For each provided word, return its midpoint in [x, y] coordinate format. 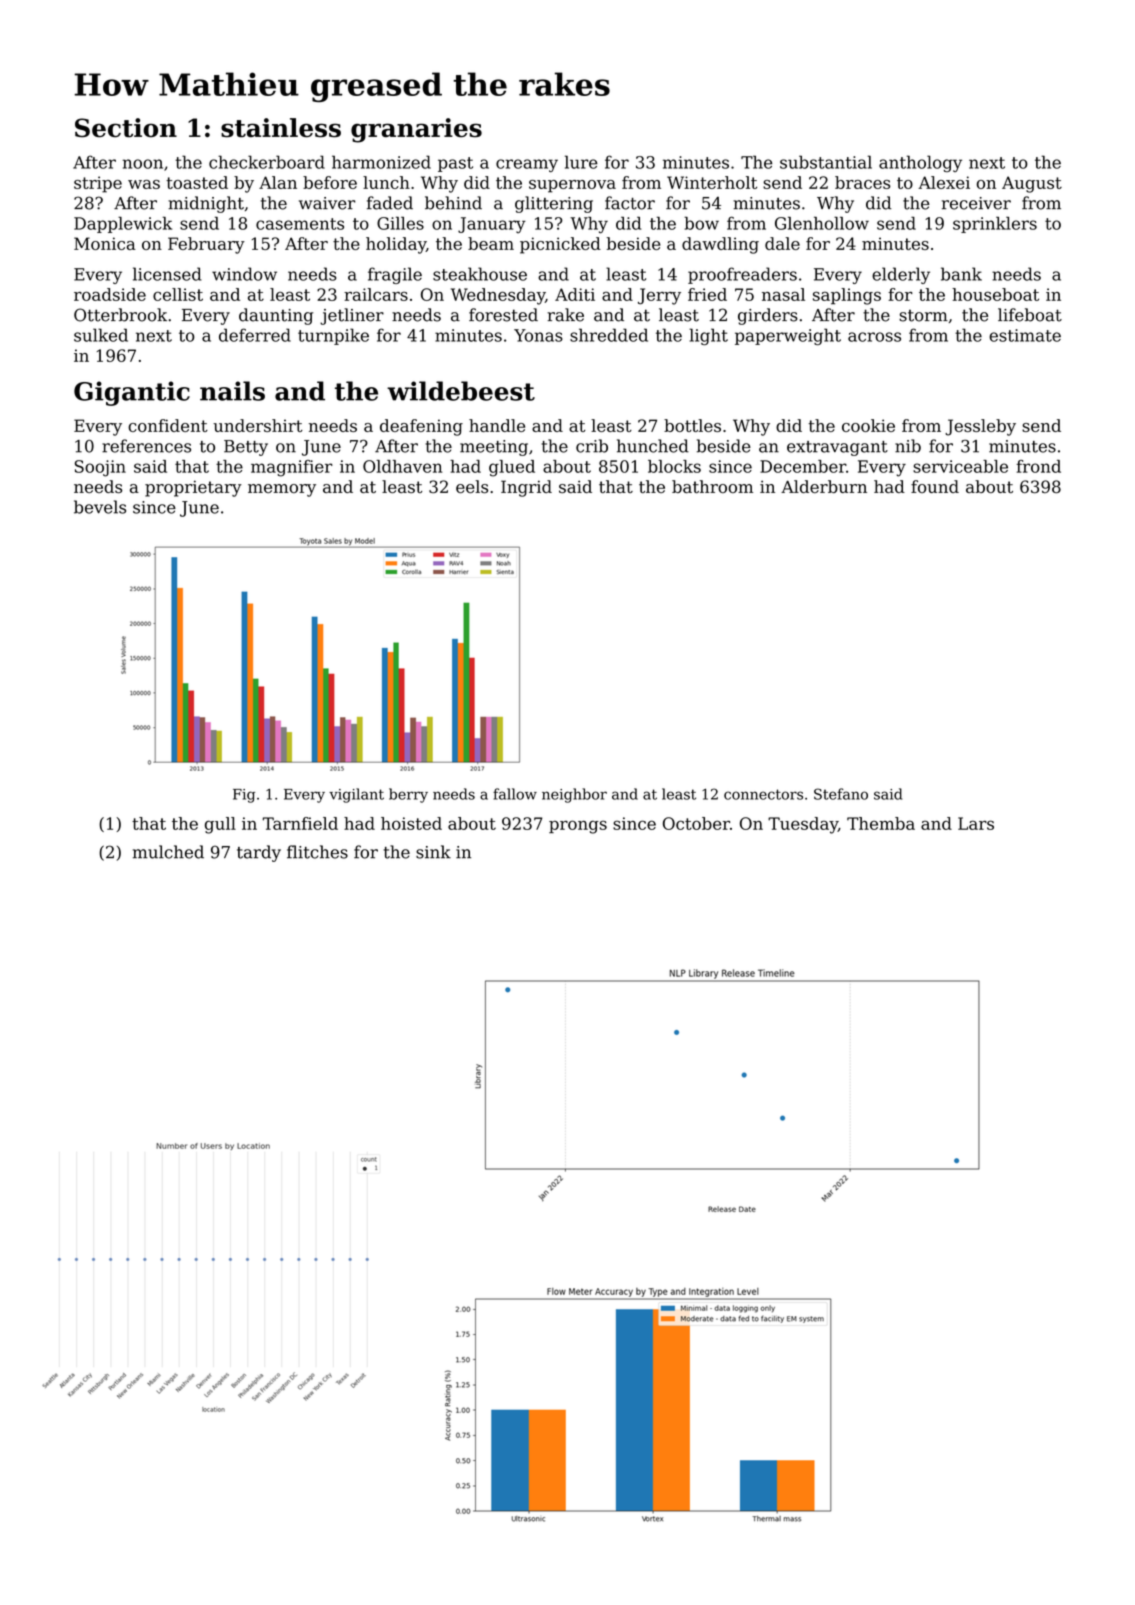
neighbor [574, 795]
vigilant [356, 795]
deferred [255, 335]
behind [453, 203]
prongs [578, 827]
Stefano [841, 794]
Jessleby [980, 427]
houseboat [995, 294]
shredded [609, 335]
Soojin [100, 468]
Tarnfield [300, 823]
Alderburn [824, 486]
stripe [98, 184]
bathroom [712, 486]
